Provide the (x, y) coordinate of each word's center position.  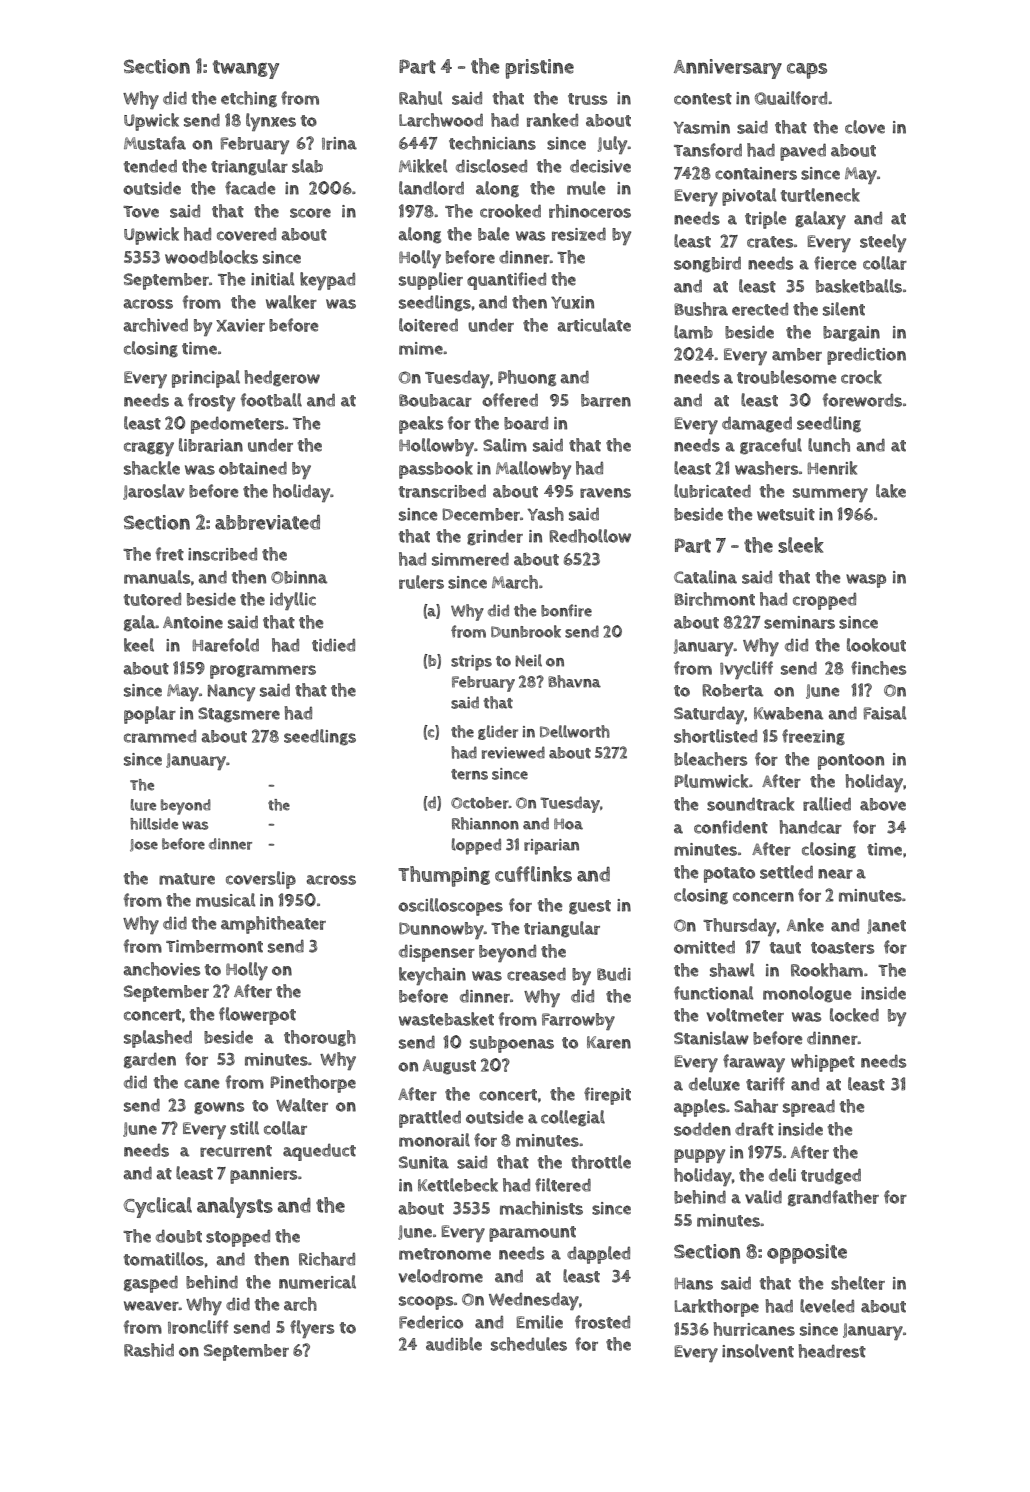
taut (785, 948)
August (449, 1067)
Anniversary (728, 69)
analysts (235, 1207)
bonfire (566, 610)
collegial (573, 1118)
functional (713, 993)
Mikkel (423, 166)
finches (878, 668)
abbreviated (267, 522)
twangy (246, 69)
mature (187, 879)
